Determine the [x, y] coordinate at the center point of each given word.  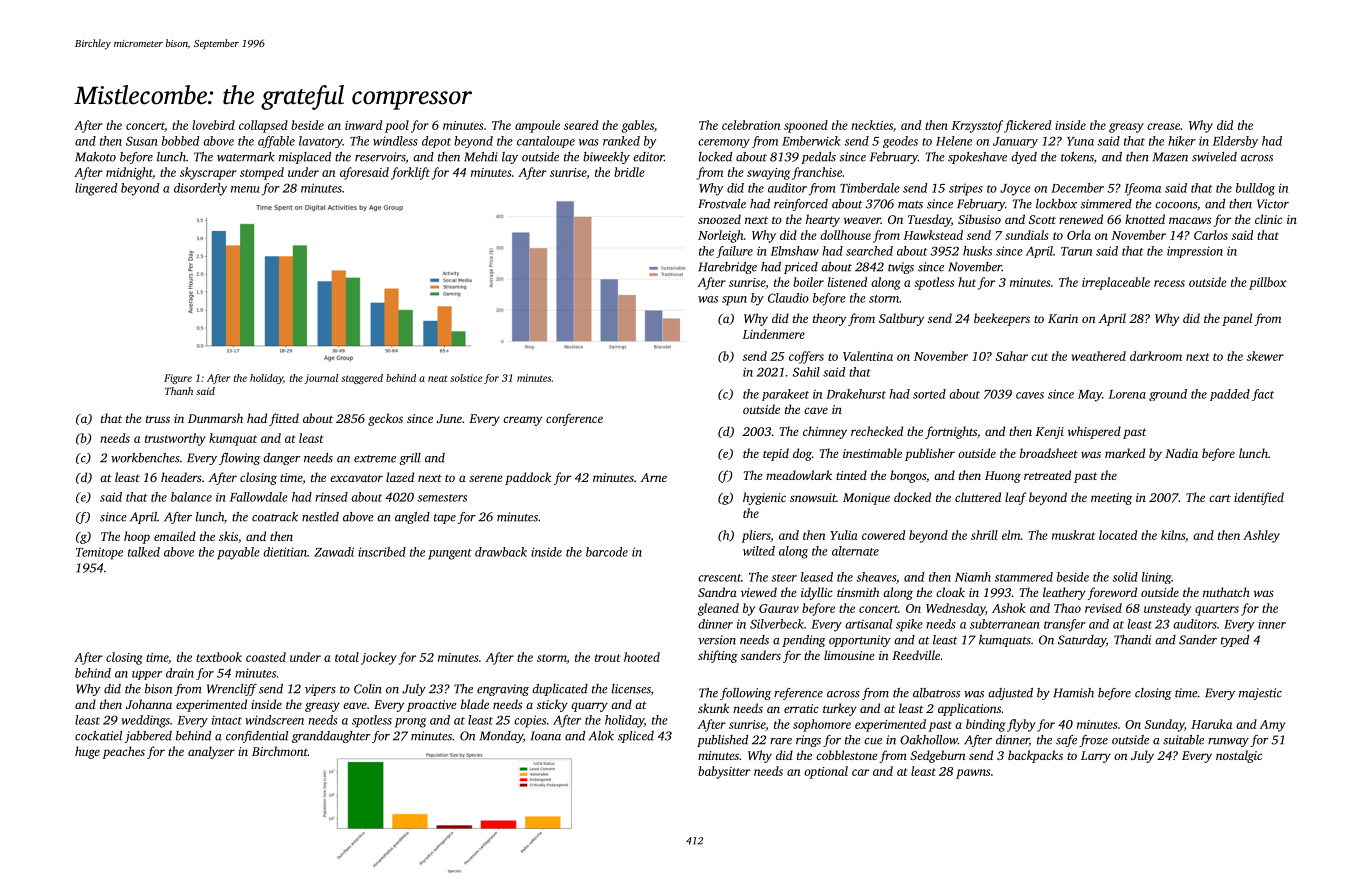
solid [1125, 577]
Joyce [1015, 190]
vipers [320, 690]
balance [191, 497]
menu [245, 189]
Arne [654, 477]
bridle [629, 172]
